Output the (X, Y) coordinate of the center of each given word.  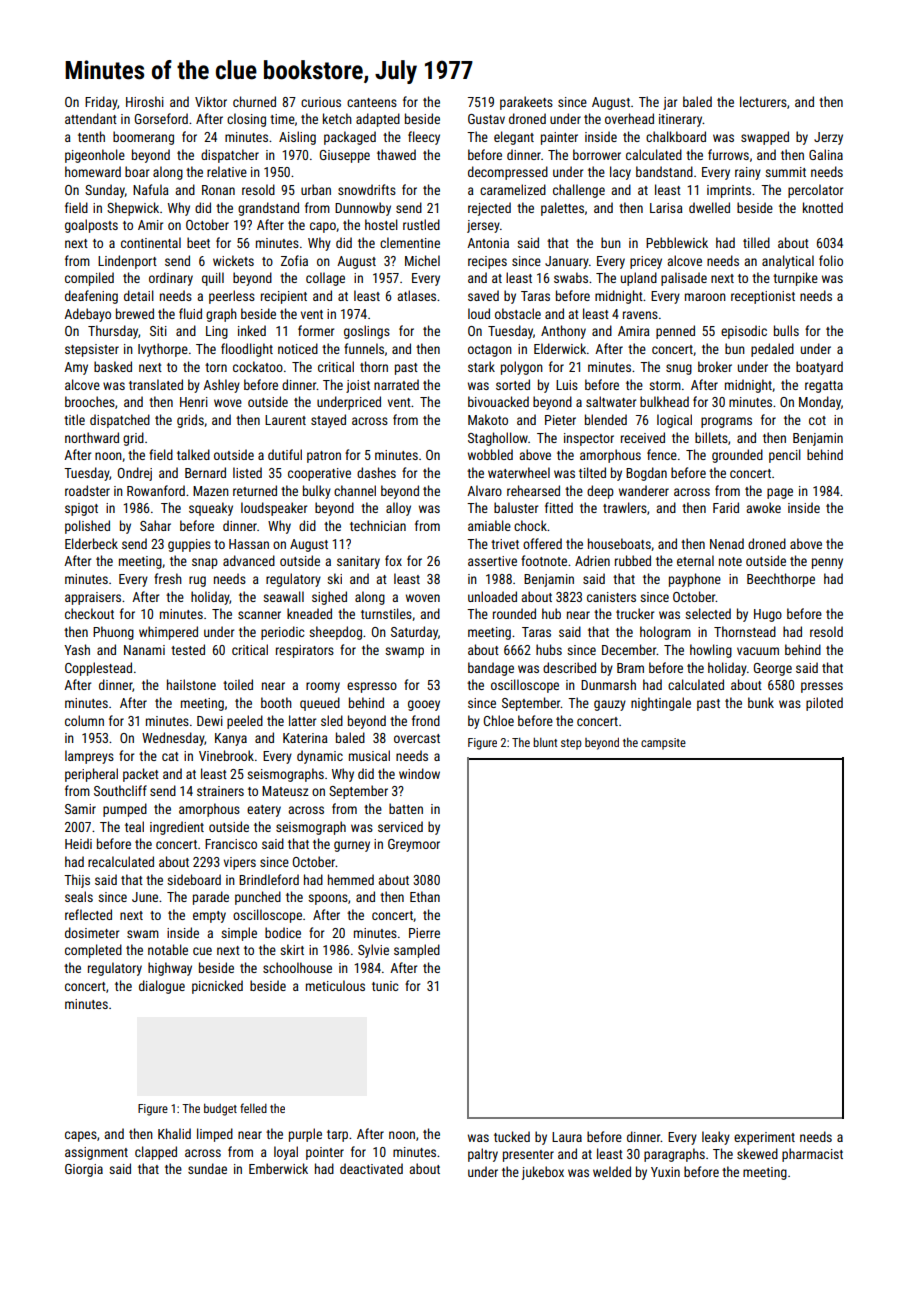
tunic (385, 986)
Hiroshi (145, 101)
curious (321, 102)
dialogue (162, 987)
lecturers (763, 101)
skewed (757, 1153)
